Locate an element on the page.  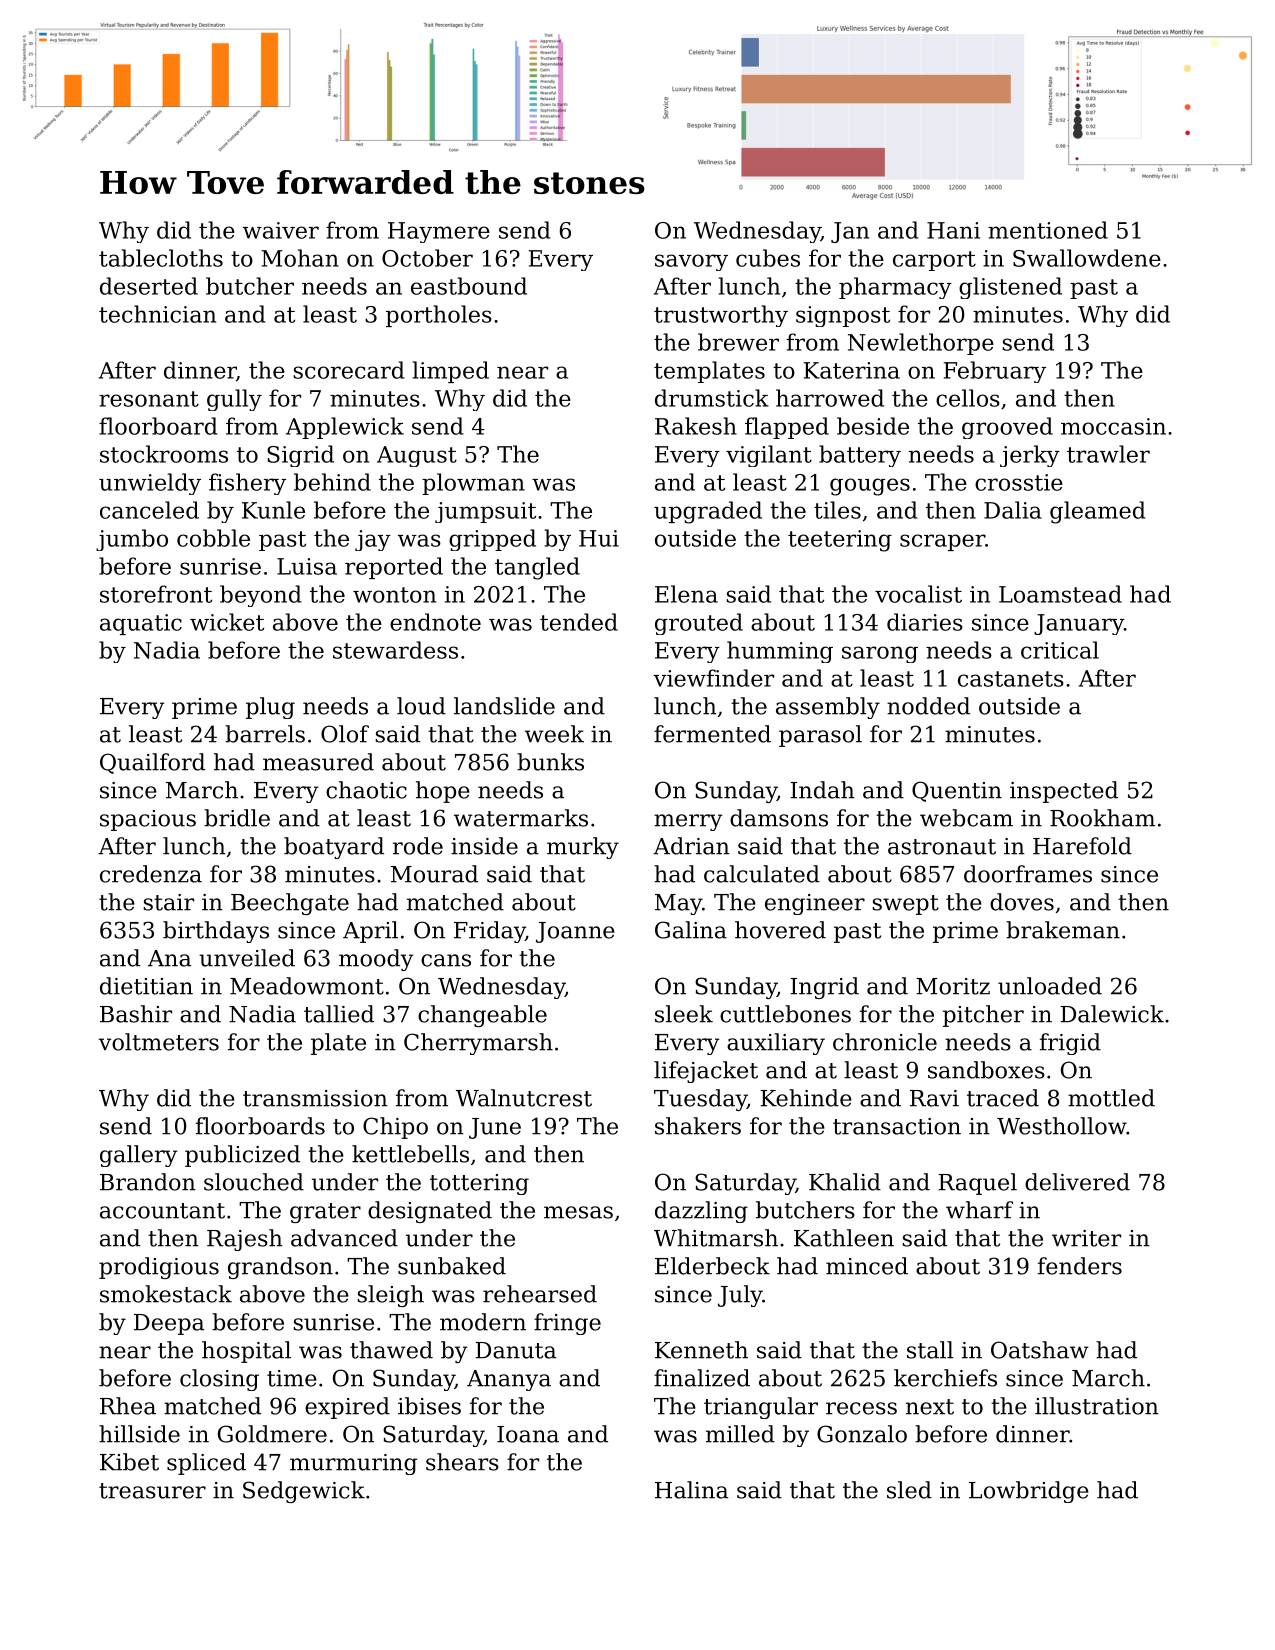
Dalewick is located at coordinates (1112, 1014).
